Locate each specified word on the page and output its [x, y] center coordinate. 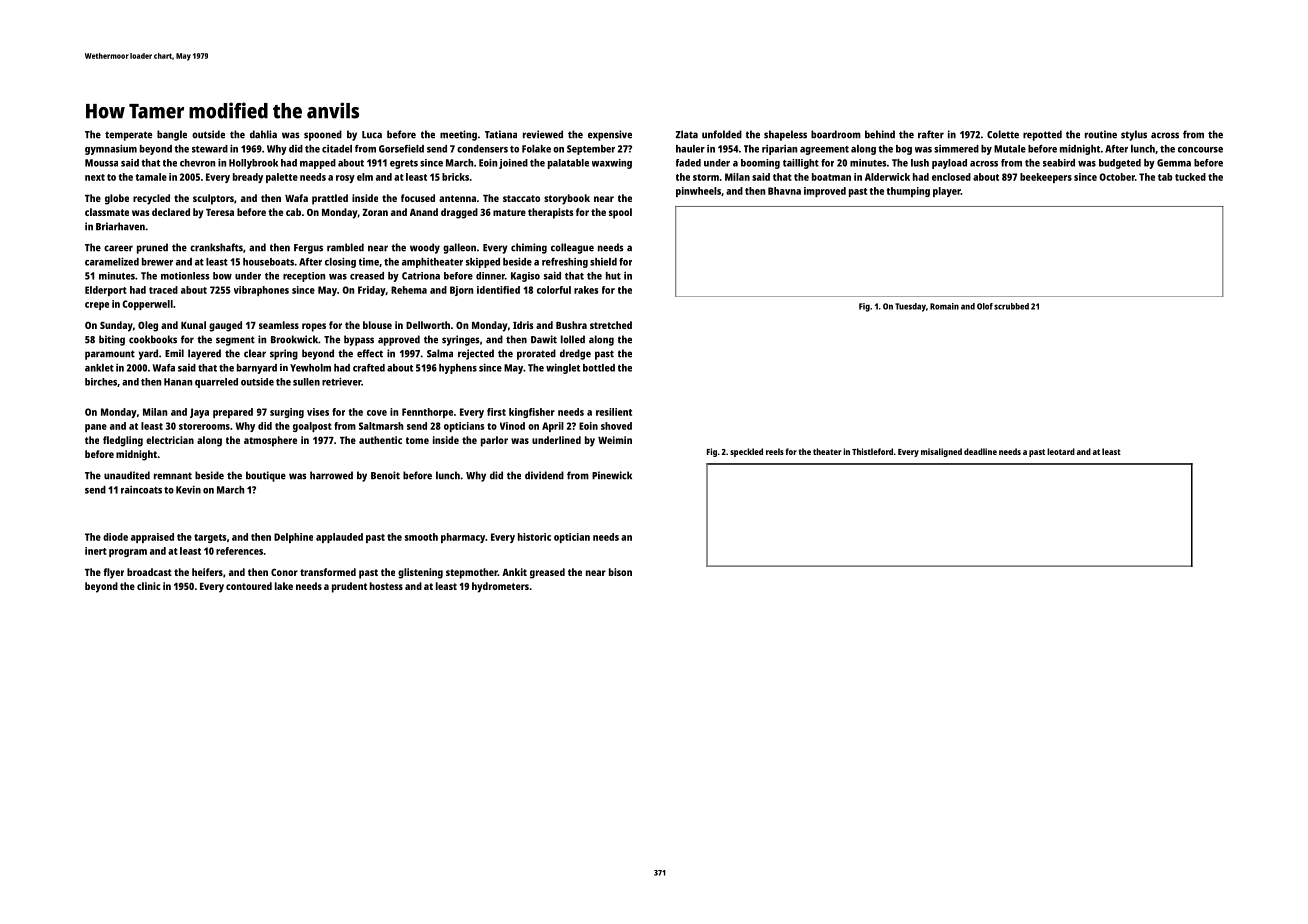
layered [204, 354]
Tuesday [910, 307]
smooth [421, 537]
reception [304, 277]
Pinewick [612, 475]
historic [534, 537]
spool [620, 213]
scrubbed [1011, 306]
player [947, 192]
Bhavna [784, 191]
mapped [318, 164]
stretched [611, 325]
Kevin [188, 490]
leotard [1061, 451]
